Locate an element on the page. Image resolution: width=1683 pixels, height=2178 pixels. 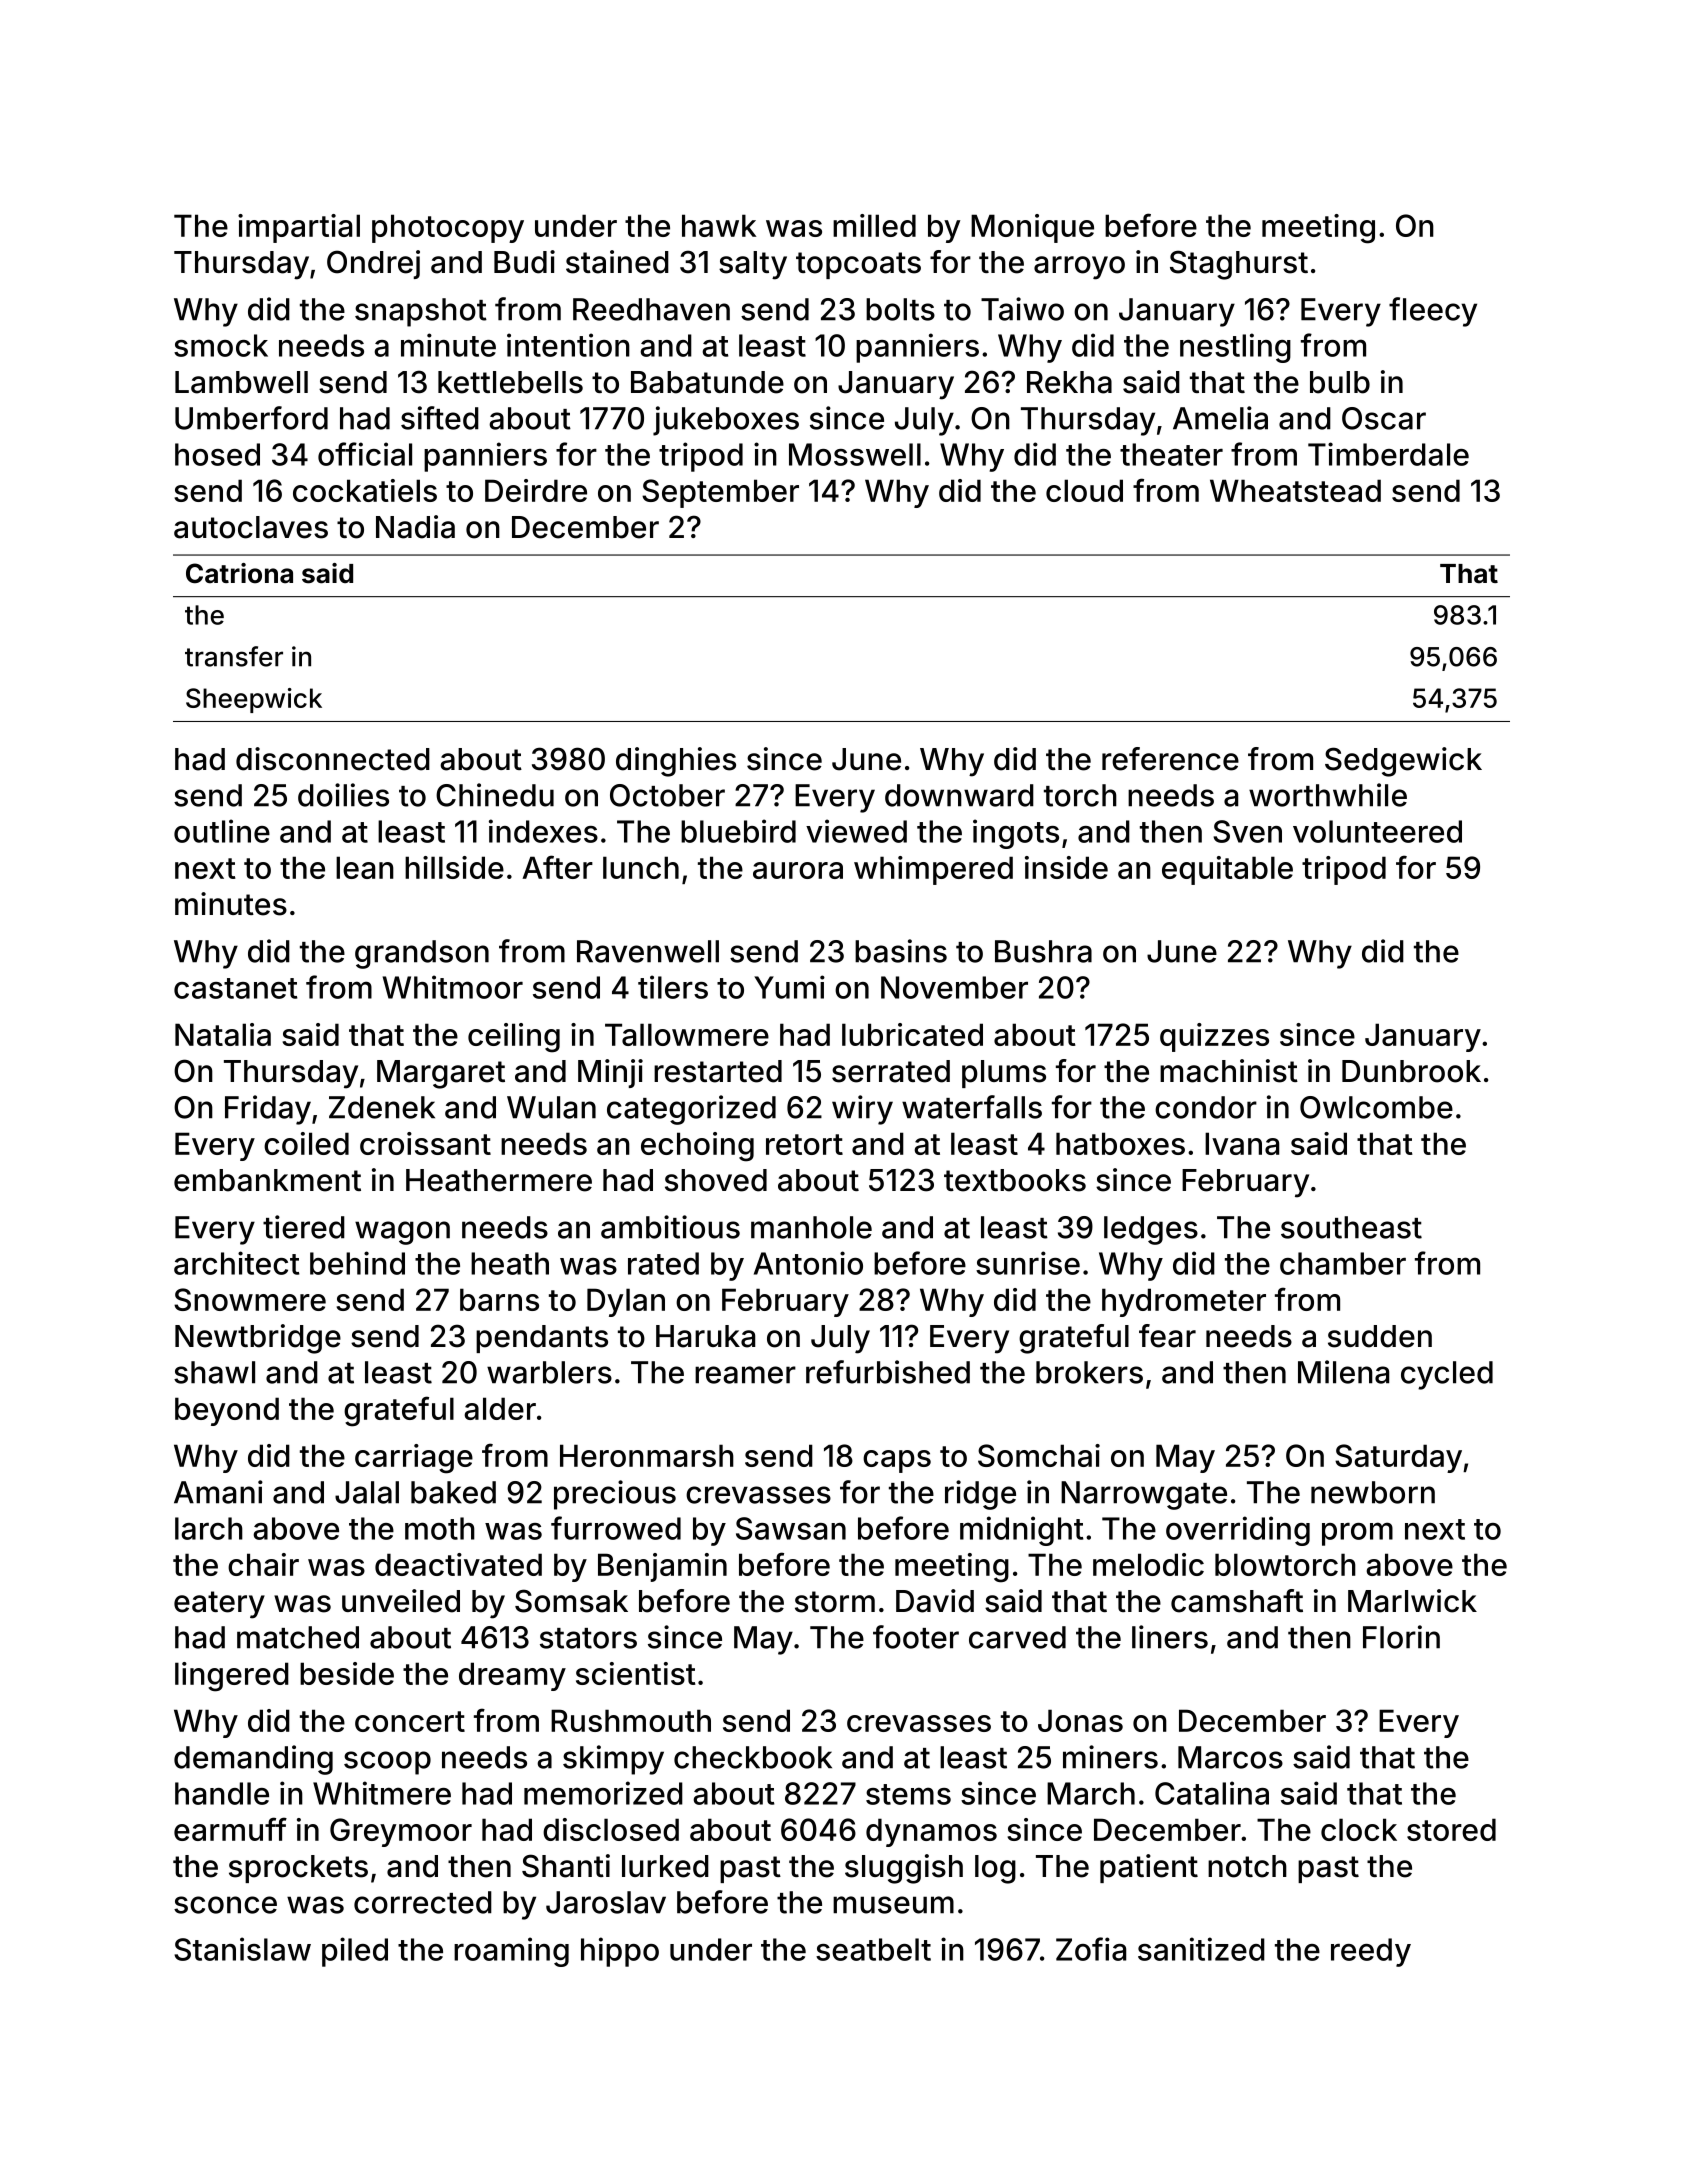
chair is located at coordinates (263, 1564).
